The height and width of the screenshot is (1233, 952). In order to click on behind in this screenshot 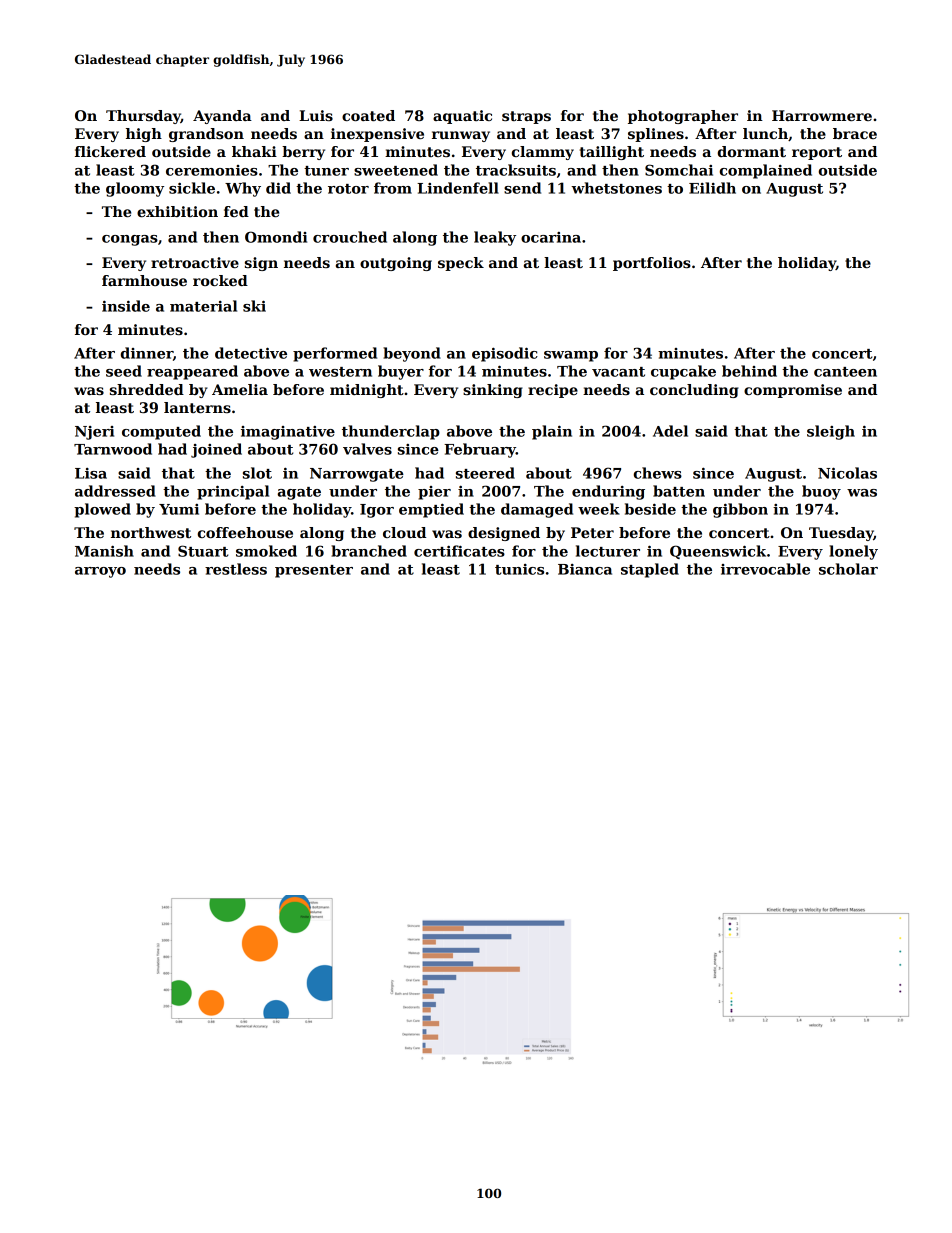, I will do `click(749, 371)`.
